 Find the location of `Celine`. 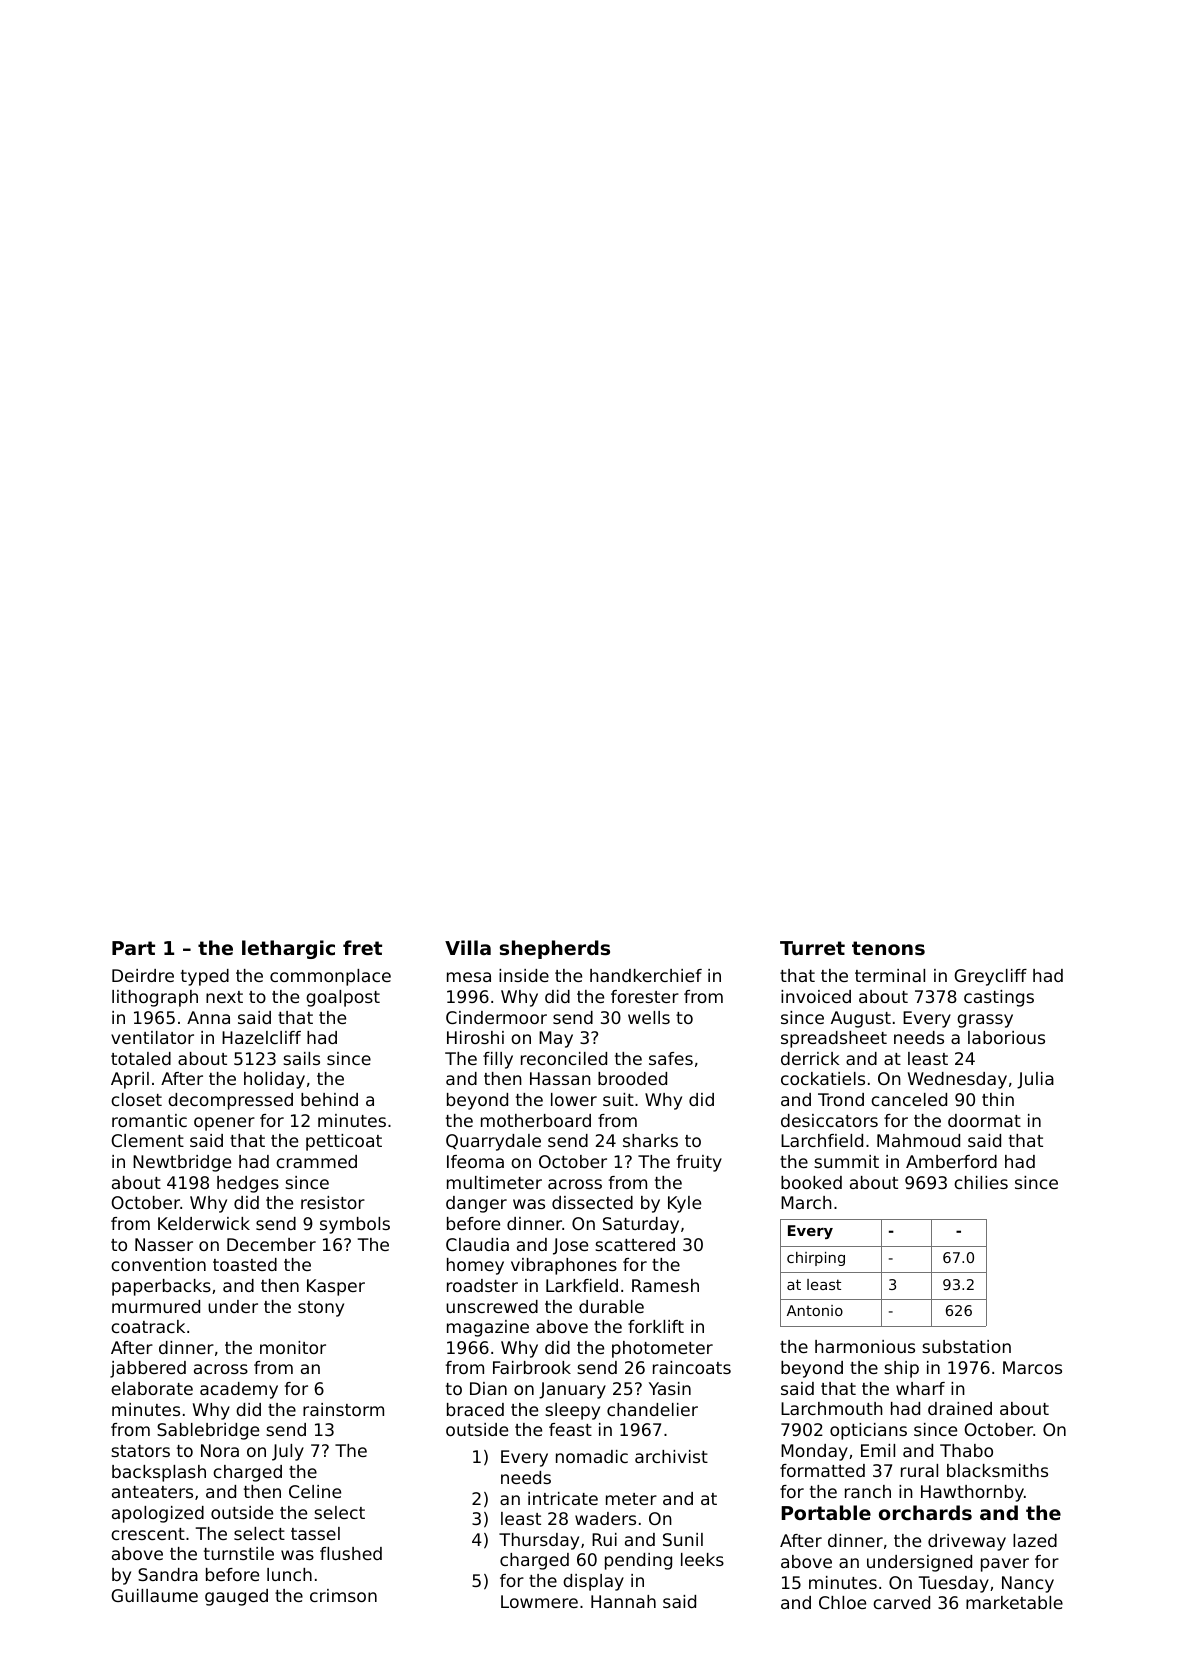

Celine is located at coordinates (315, 1491).
